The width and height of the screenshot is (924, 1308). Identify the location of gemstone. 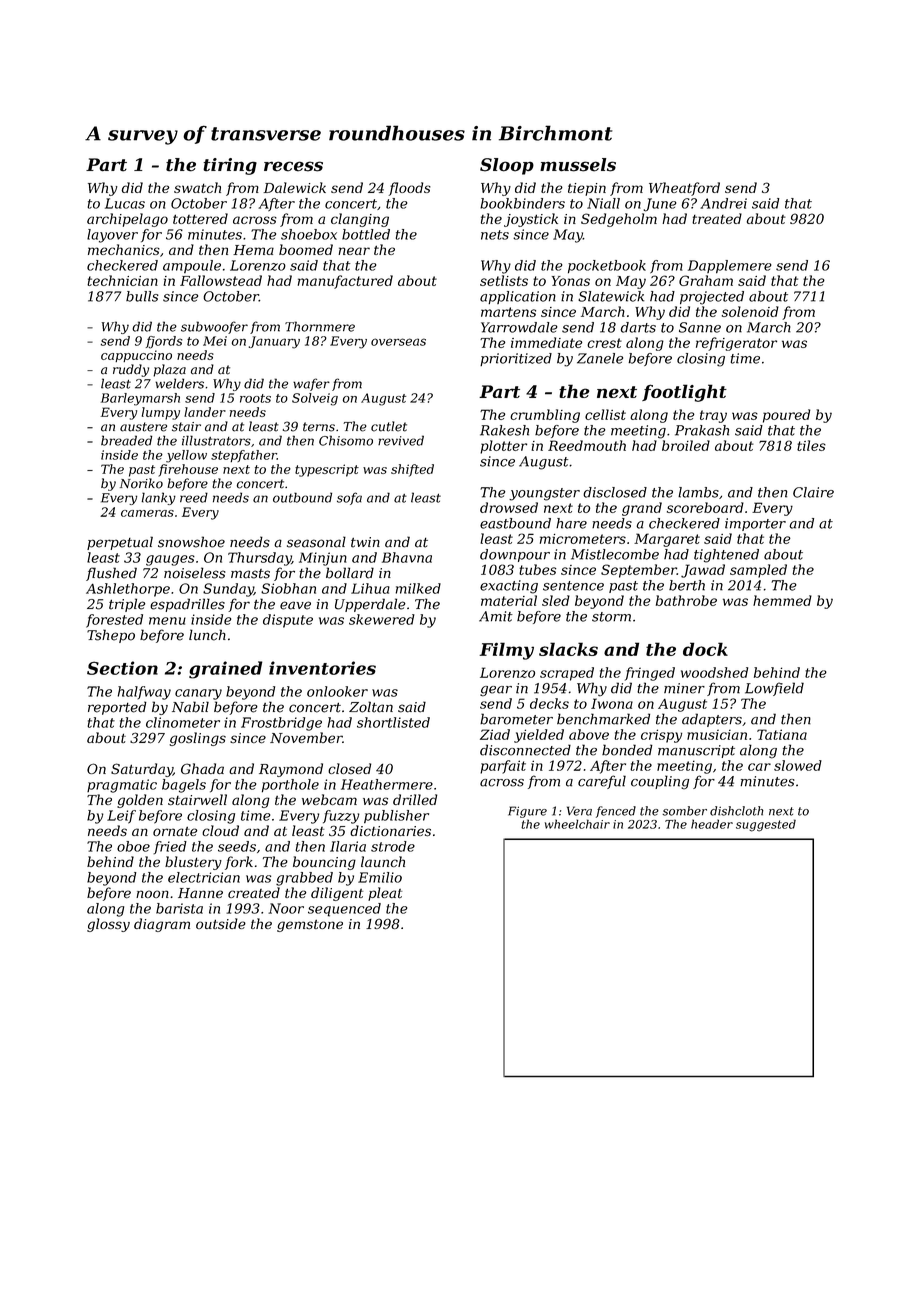
(310, 926).
